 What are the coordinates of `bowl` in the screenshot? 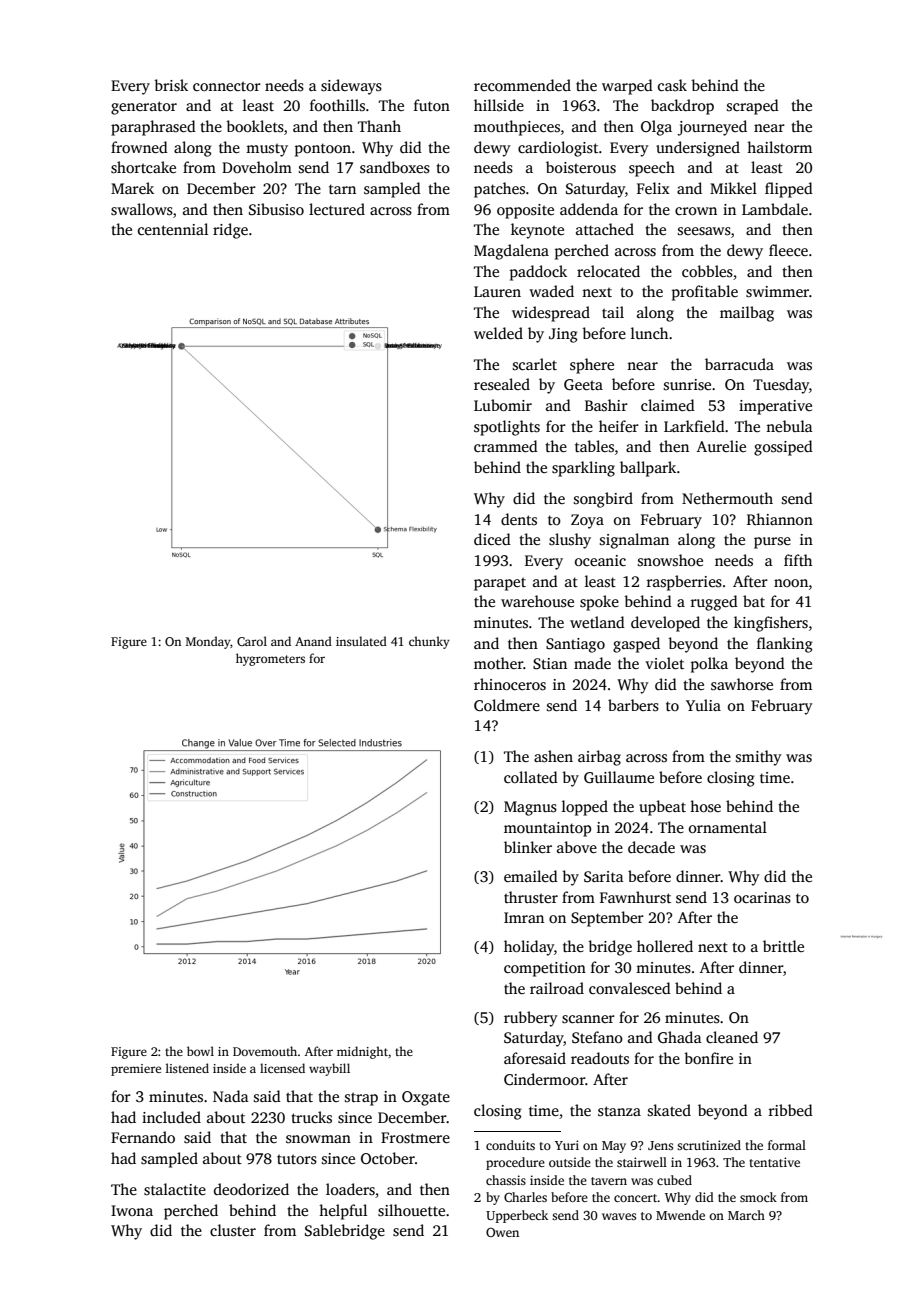 It's located at (200, 1051).
